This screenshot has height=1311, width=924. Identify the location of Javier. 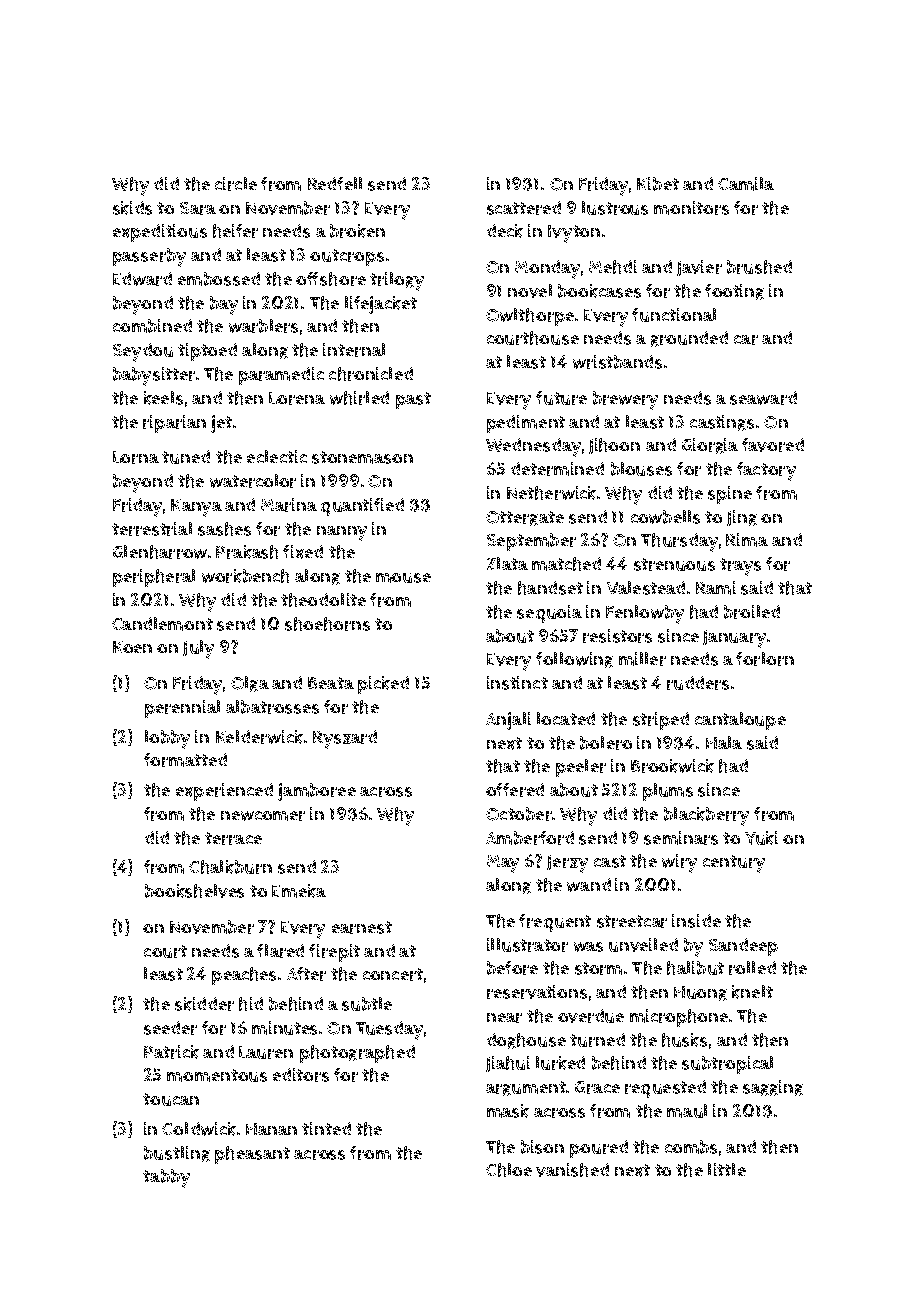
(699, 268).
